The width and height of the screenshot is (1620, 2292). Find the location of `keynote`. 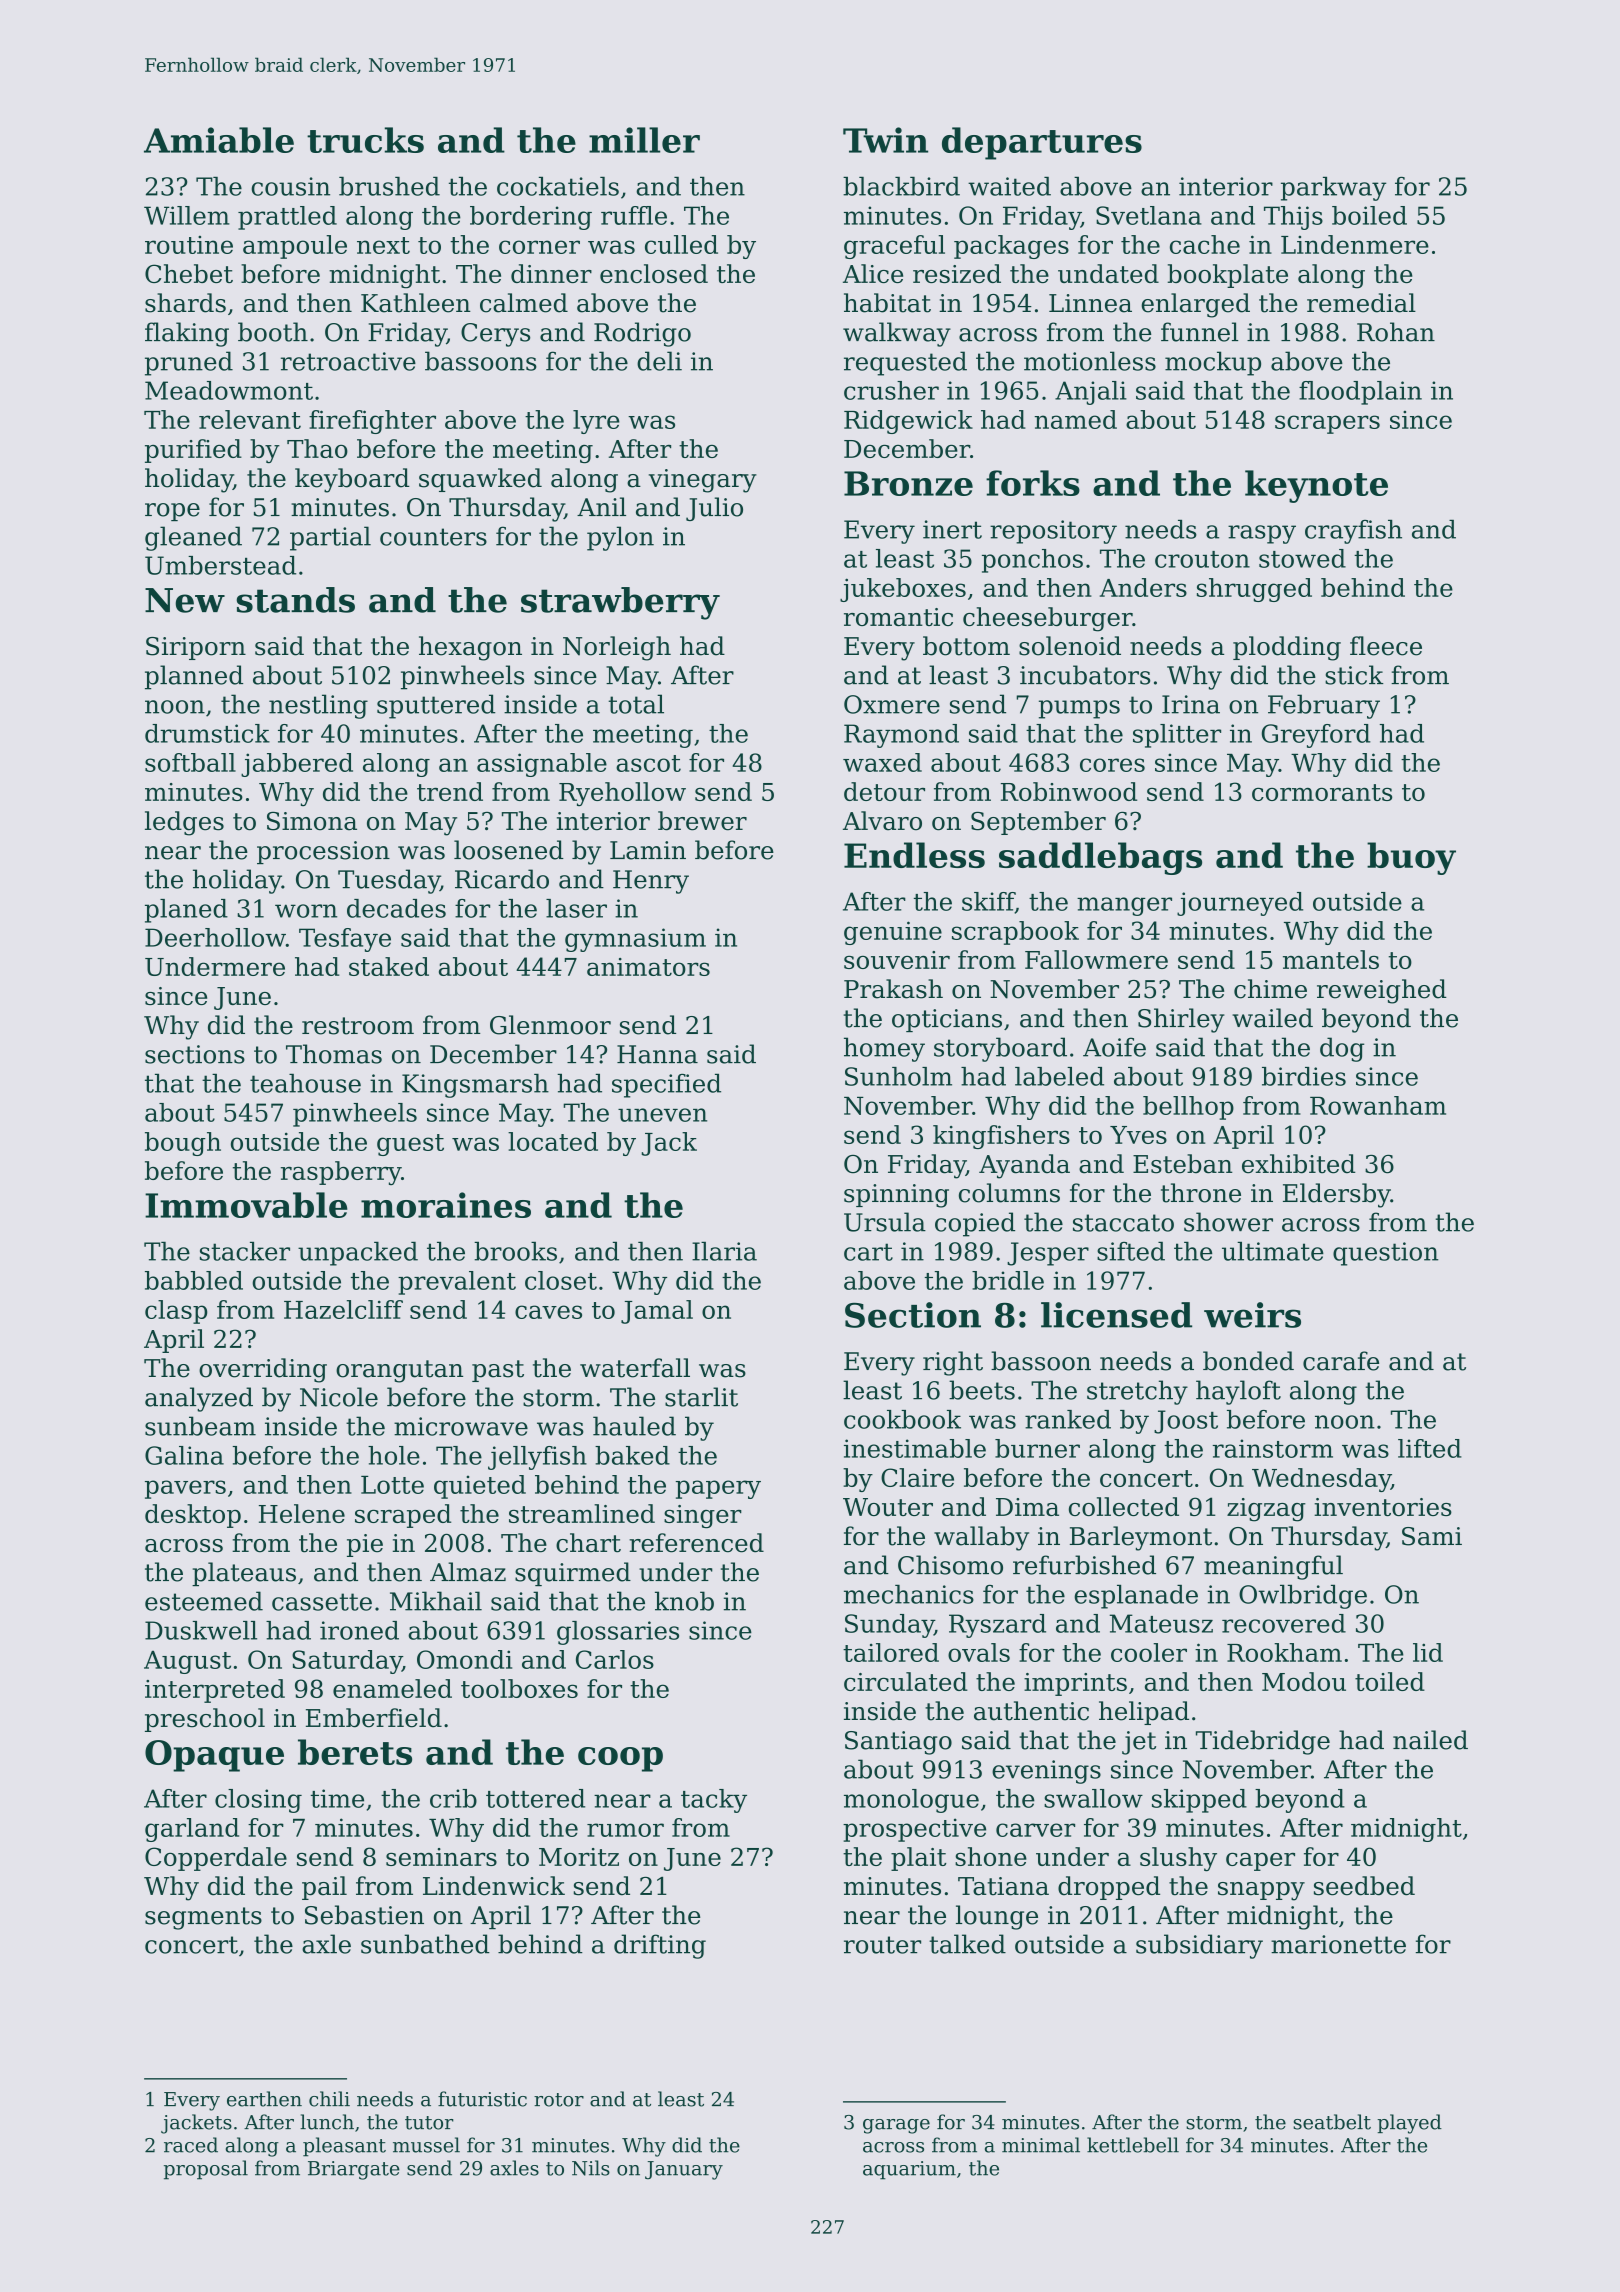

keynote is located at coordinates (1316, 486).
